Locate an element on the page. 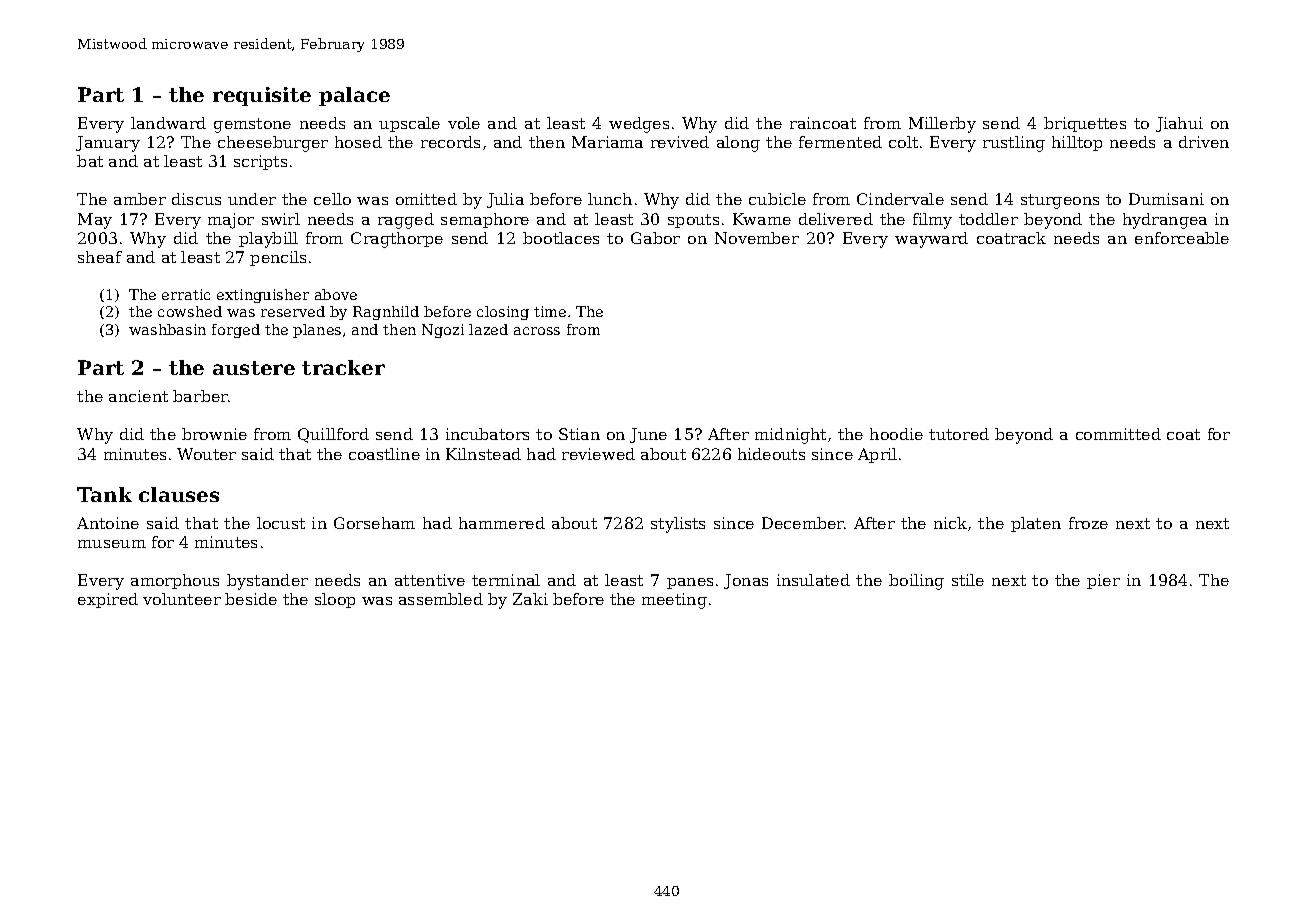  brownie is located at coordinates (214, 434).
